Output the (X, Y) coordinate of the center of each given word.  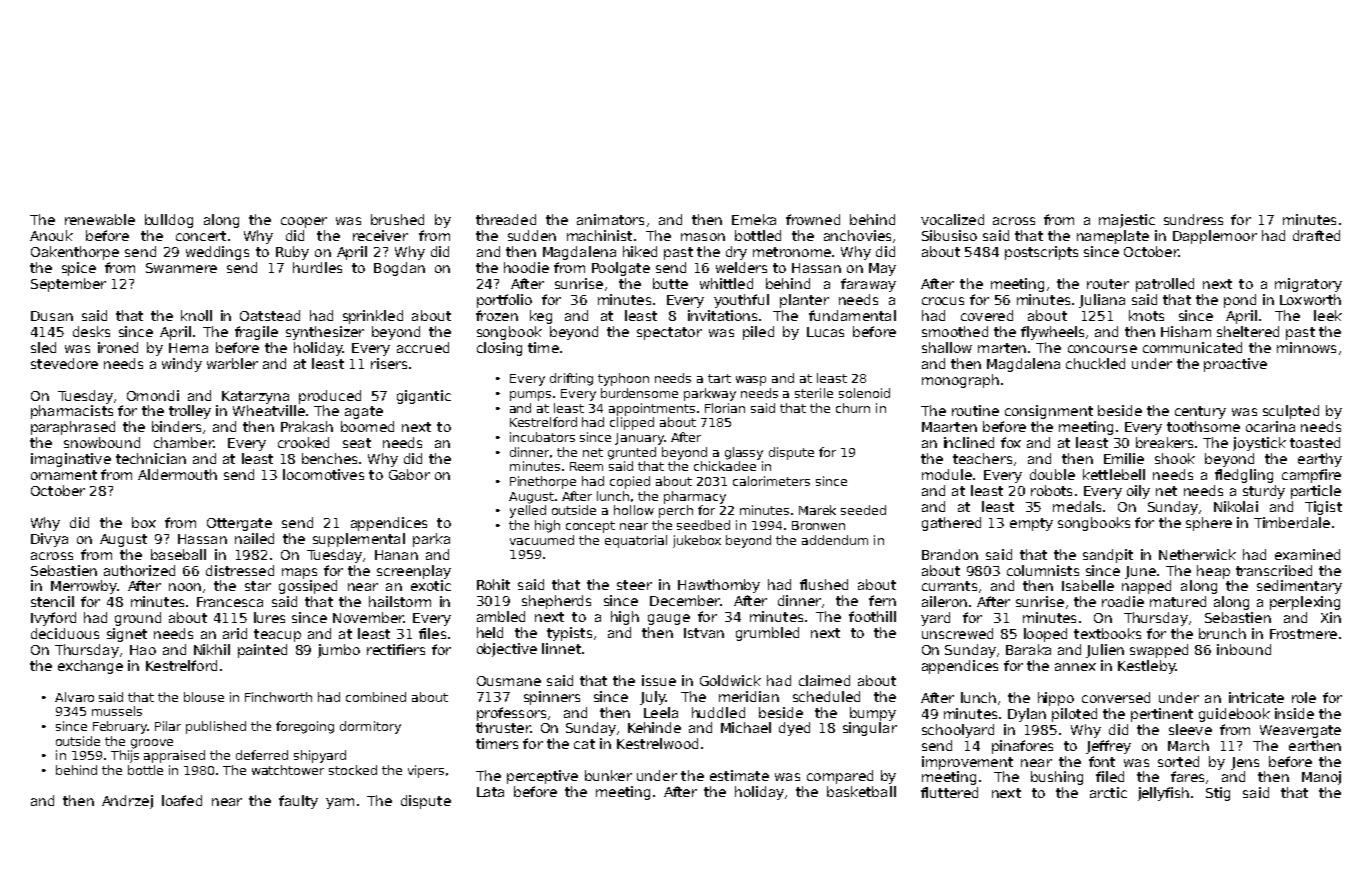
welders (741, 267)
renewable (100, 219)
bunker (608, 775)
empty (1031, 524)
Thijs (125, 756)
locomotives (323, 474)
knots (1146, 315)
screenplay (414, 572)
